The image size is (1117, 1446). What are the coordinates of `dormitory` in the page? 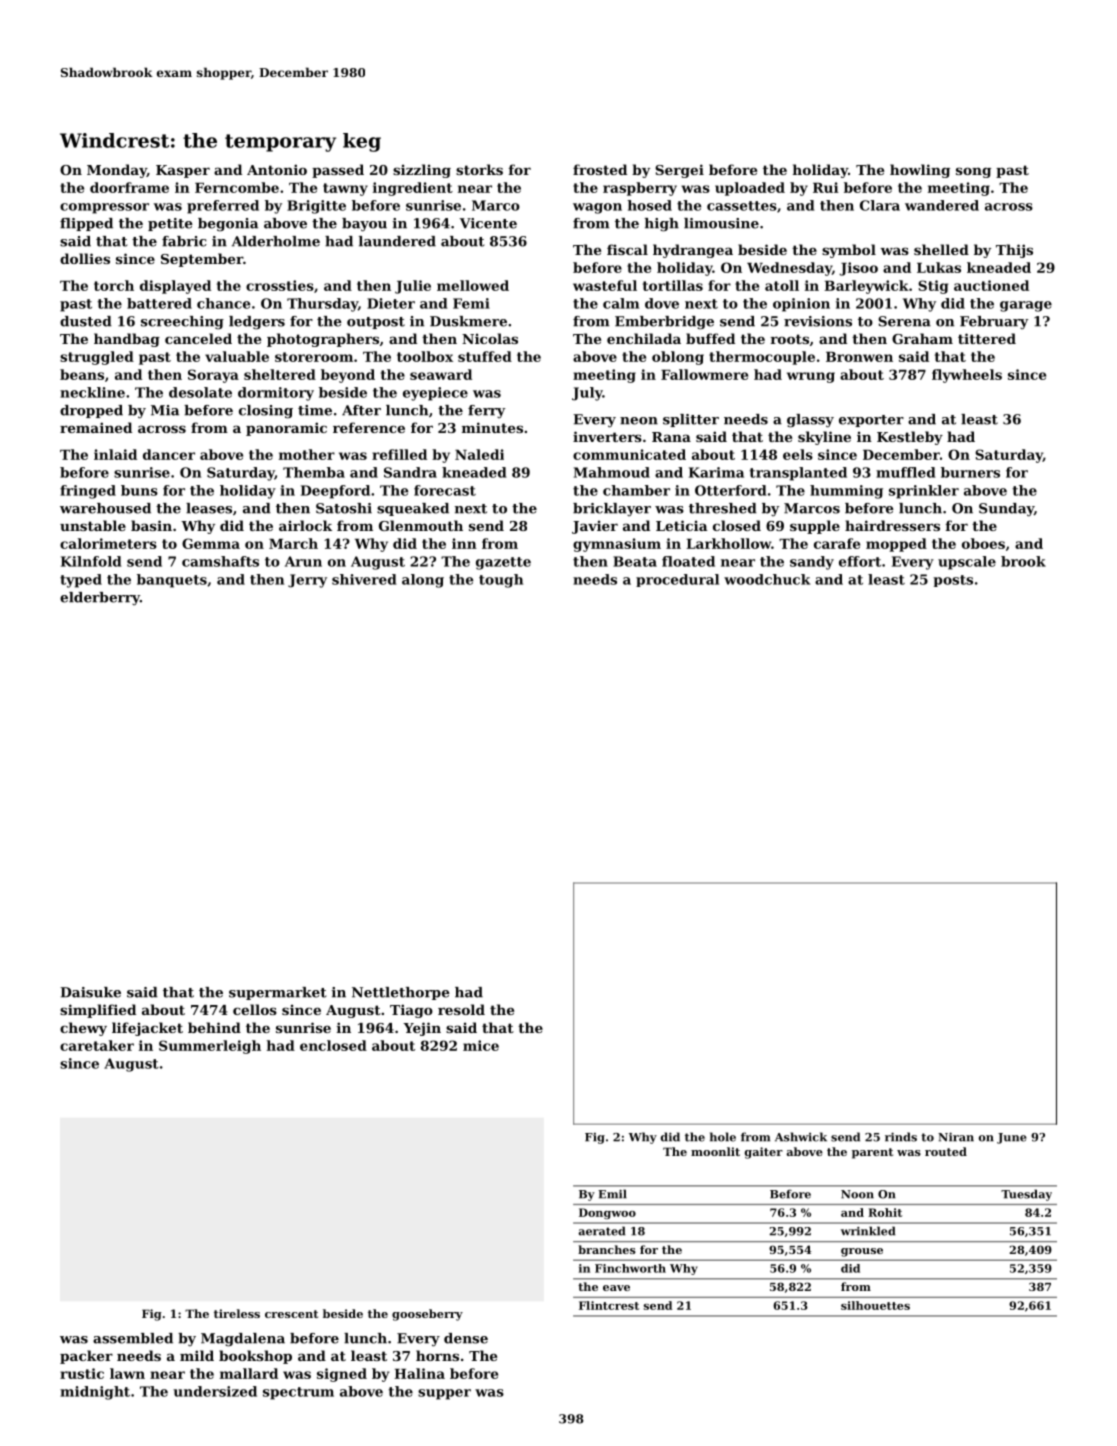 It's located at (276, 394).
